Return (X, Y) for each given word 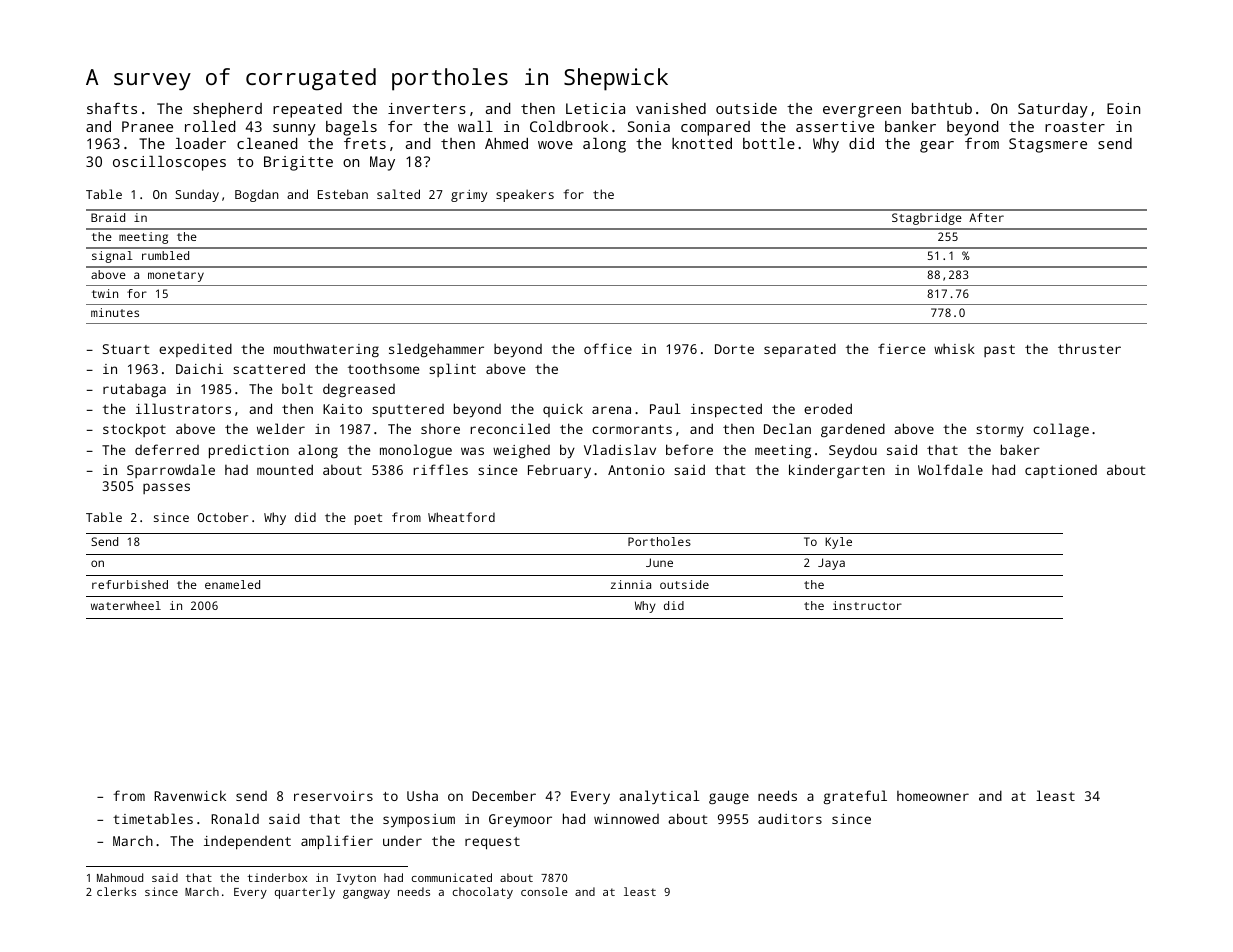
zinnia (631, 584)
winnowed (626, 819)
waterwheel (126, 605)
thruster (1089, 348)
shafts (112, 108)
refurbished (130, 584)
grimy (469, 195)
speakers (525, 195)
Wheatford (461, 517)
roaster (1075, 127)
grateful (855, 797)
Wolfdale (950, 469)
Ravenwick (190, 795)
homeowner (933, 796)
